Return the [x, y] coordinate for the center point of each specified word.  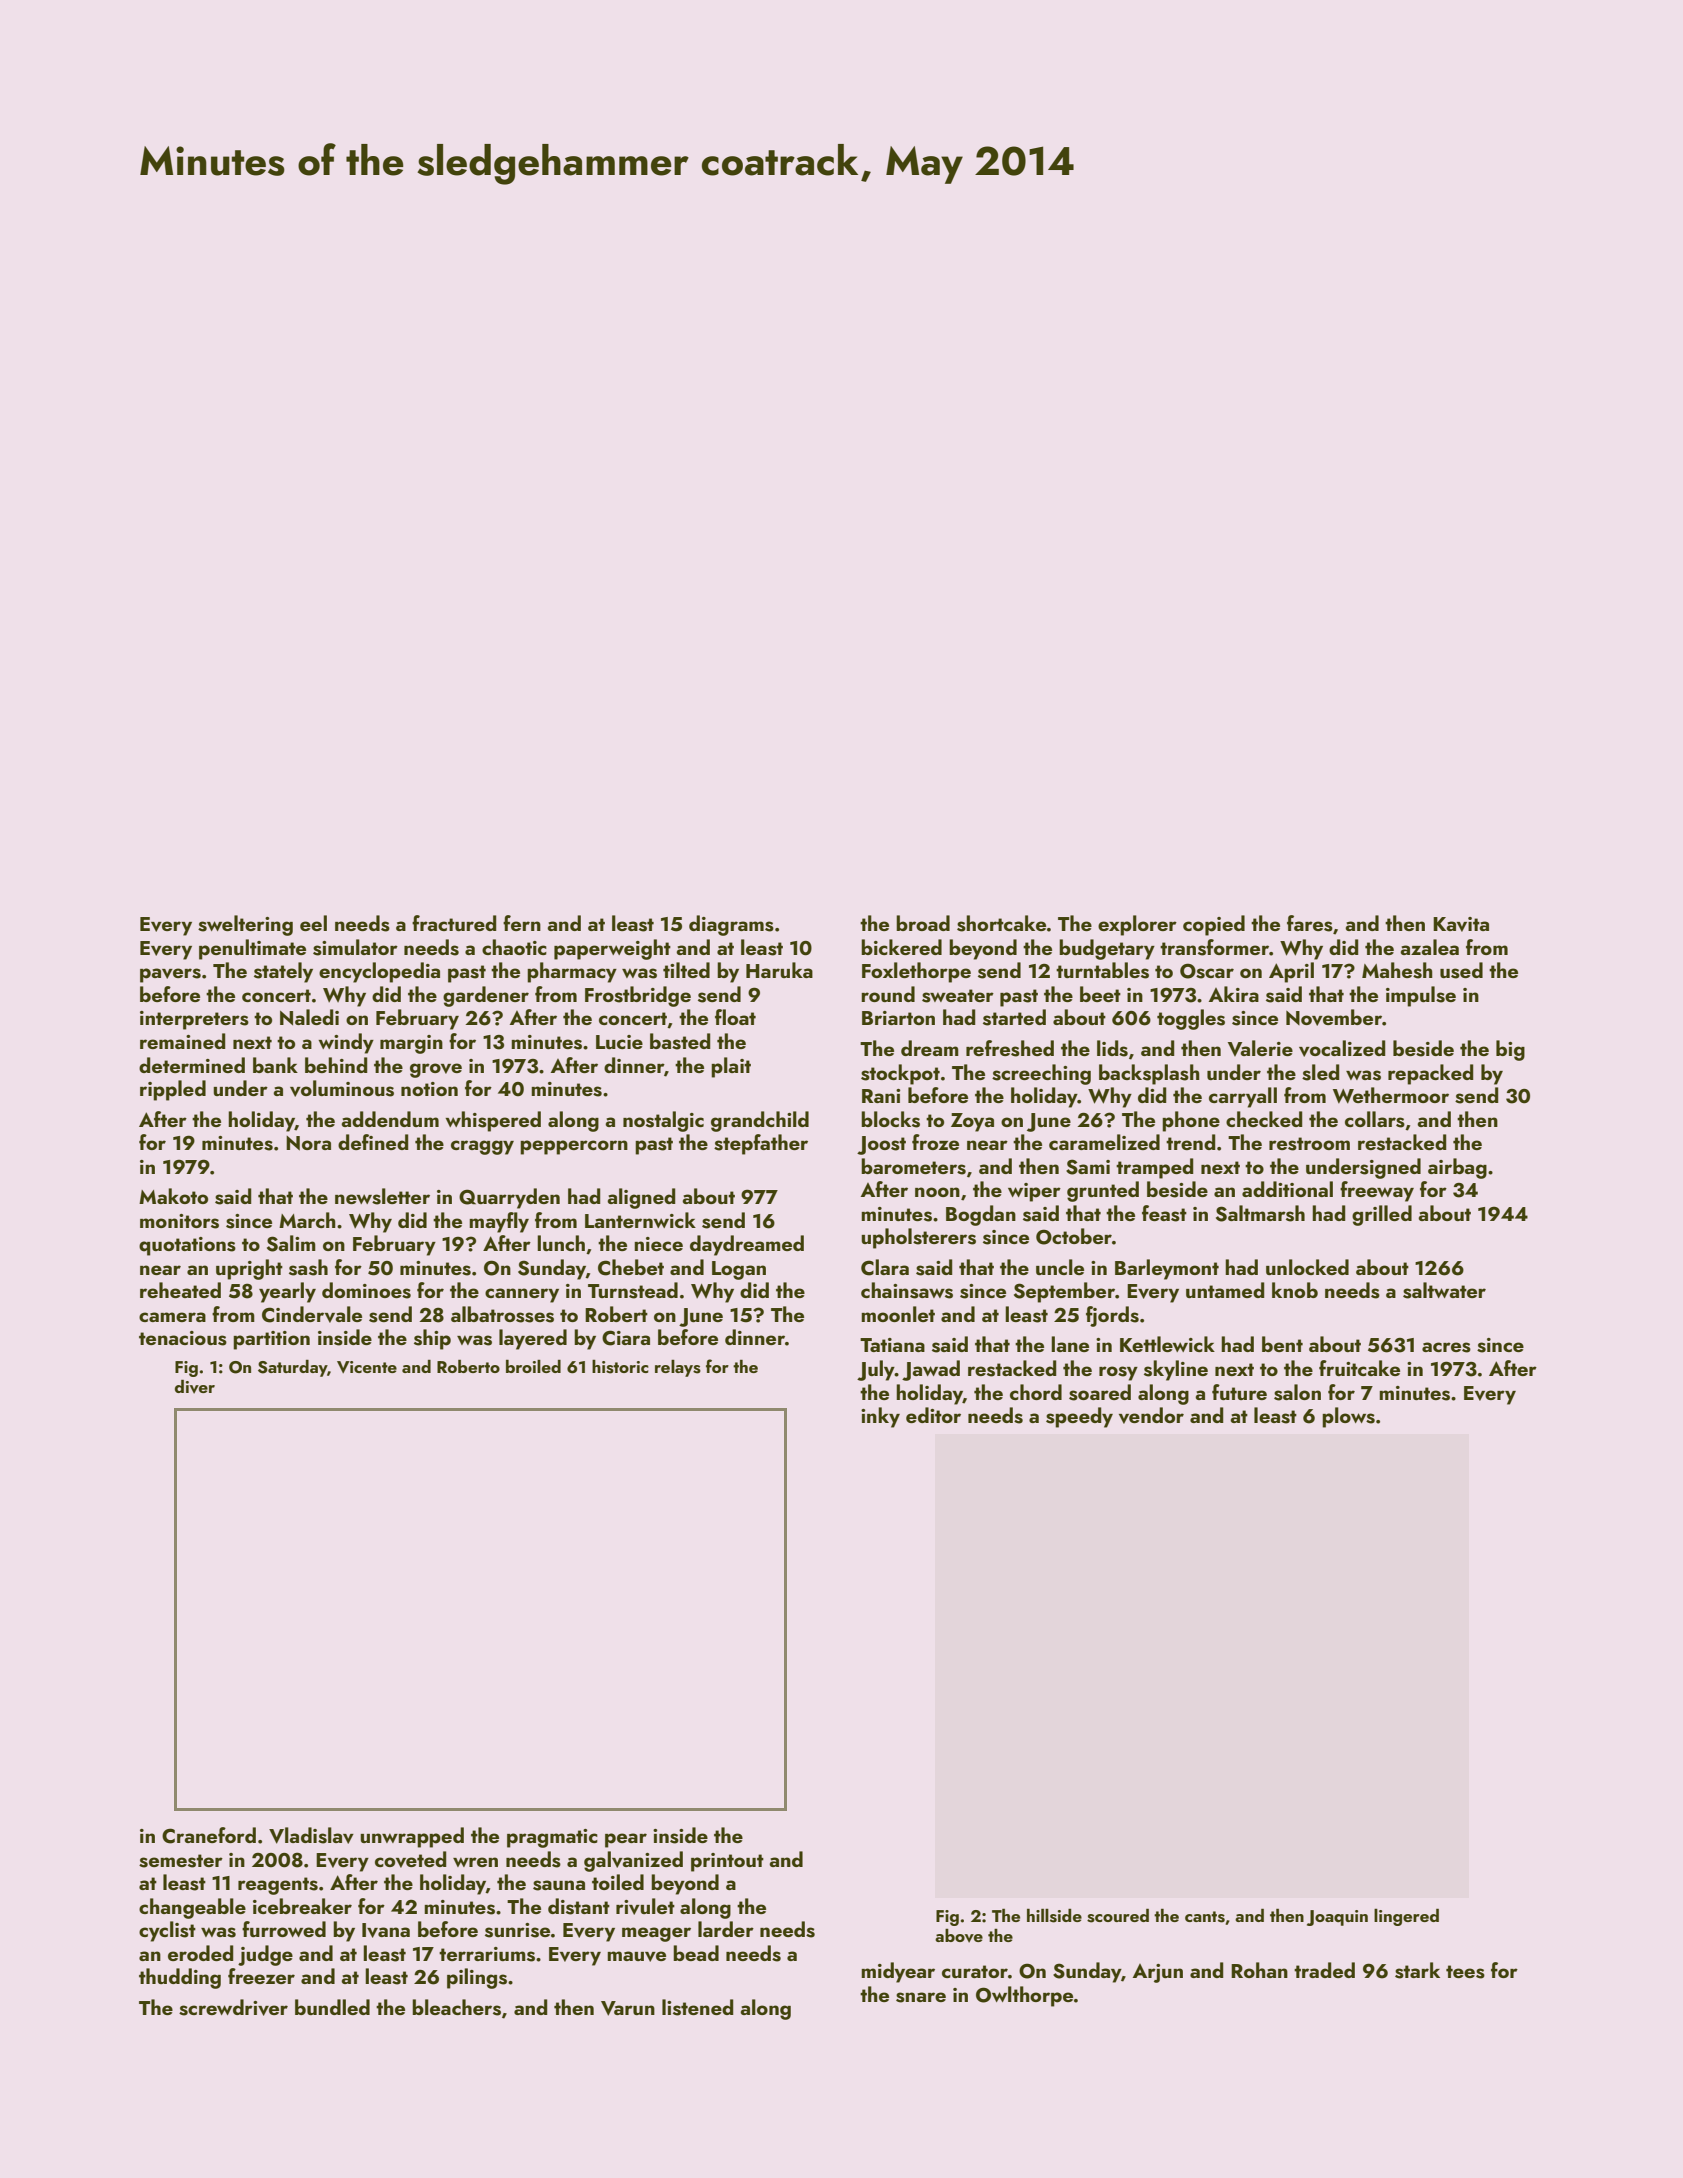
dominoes [366, 1290]
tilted [686, 970]
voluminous [342, 1088]
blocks [890, 1119]
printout [727, 1862]
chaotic [514, 947]
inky [880, 1417]
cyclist [167, 1931]
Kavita [1461, 924]
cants [1205, 1917]
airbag [1457, 1168]
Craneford [209, 1835]
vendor [1151, 1415]
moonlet [898, 1314]
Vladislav [311, 1835]
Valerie [1260, 1048]
